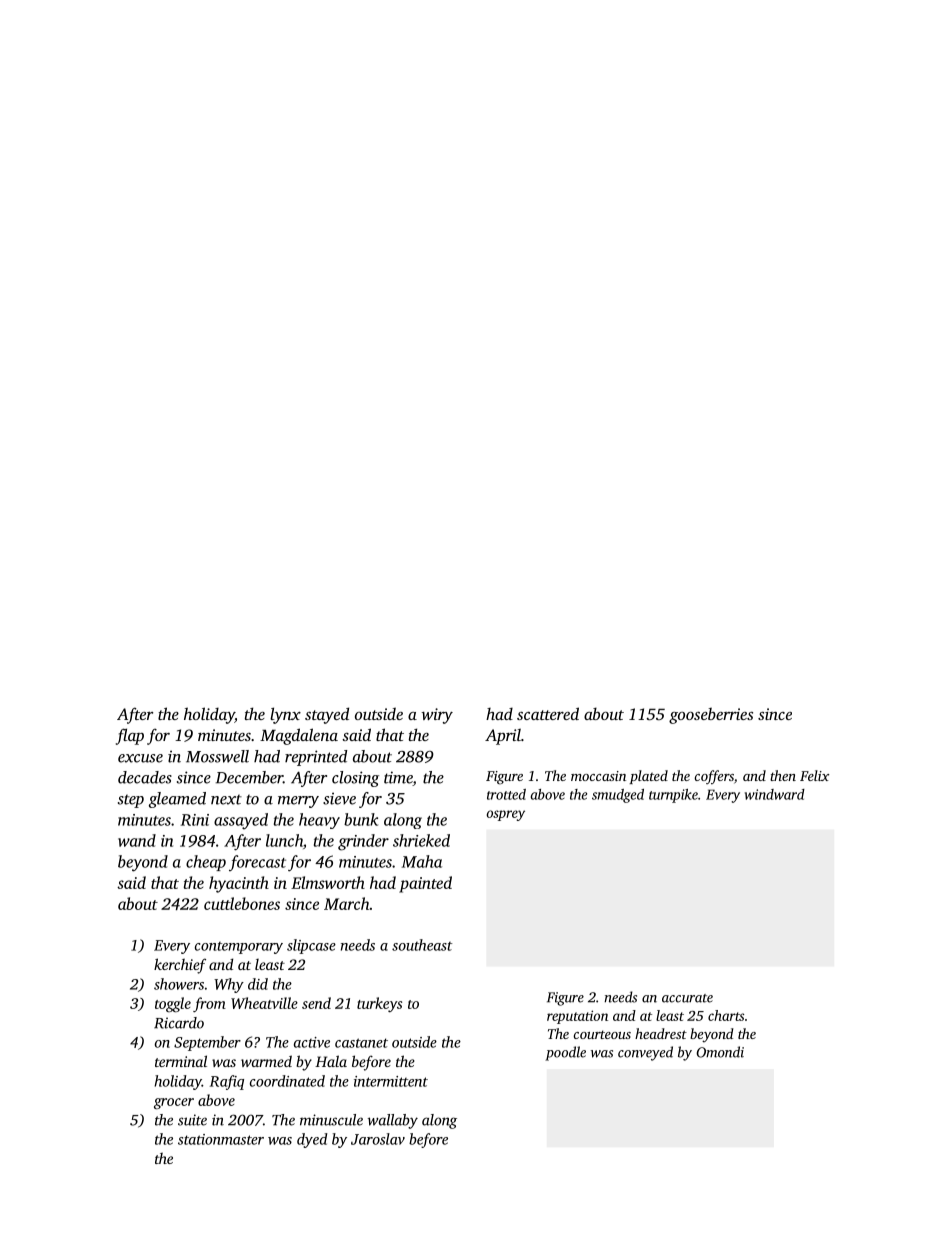 This screenshot has height=1233, width=952. I want to click on dyed, so click(312, 1140).
